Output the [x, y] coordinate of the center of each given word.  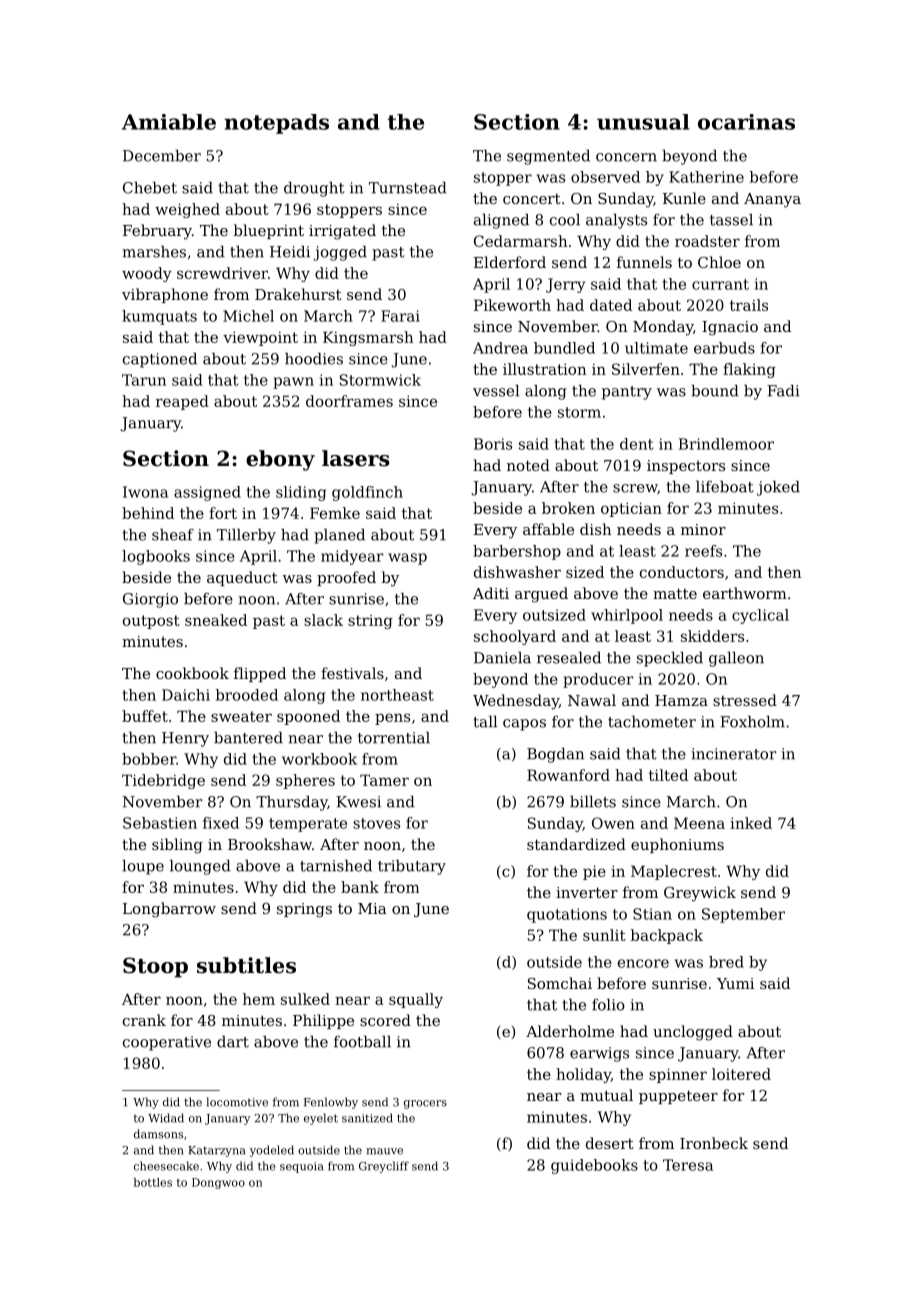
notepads [276, 124]
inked [751, 823]
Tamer [384, 780]
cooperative [167, 1043]
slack [323, 620]
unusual [643, 122]
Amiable [169, 122]
